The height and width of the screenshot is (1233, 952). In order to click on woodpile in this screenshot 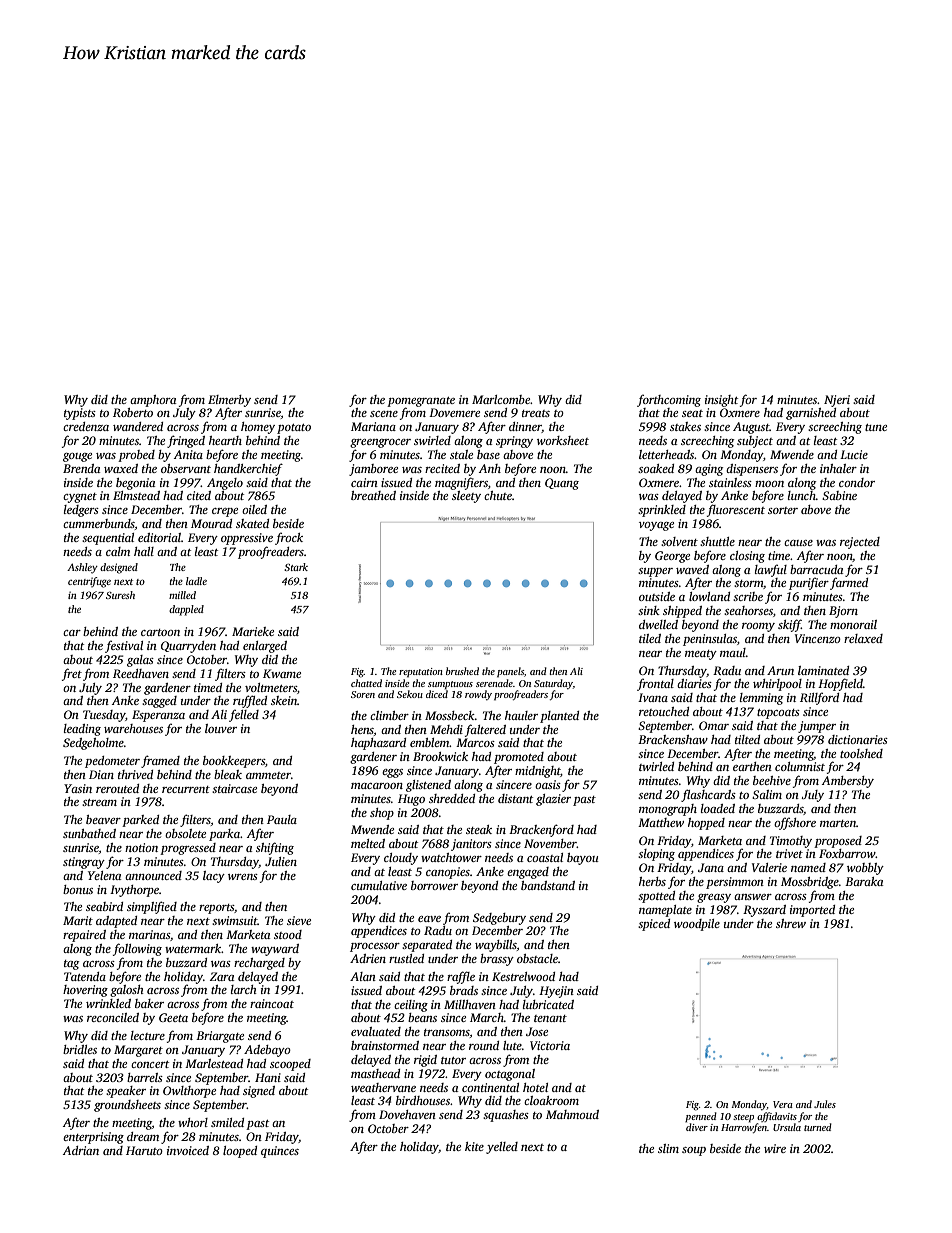, I will do `click(697, 925)`.
